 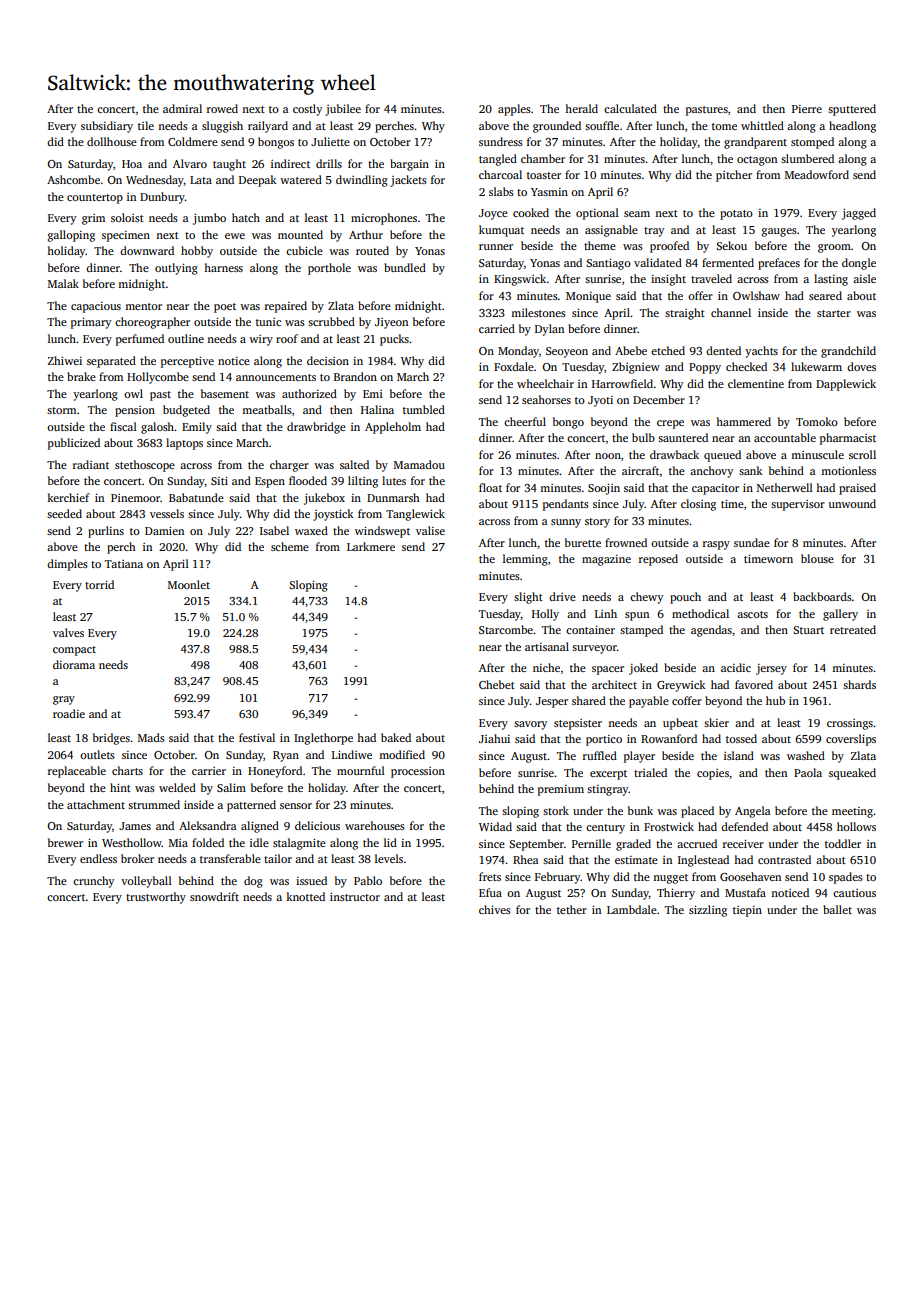 What do you see at coordinates (752, 542) in the document?
I see `sundae` at bounding box center [752, 542].
